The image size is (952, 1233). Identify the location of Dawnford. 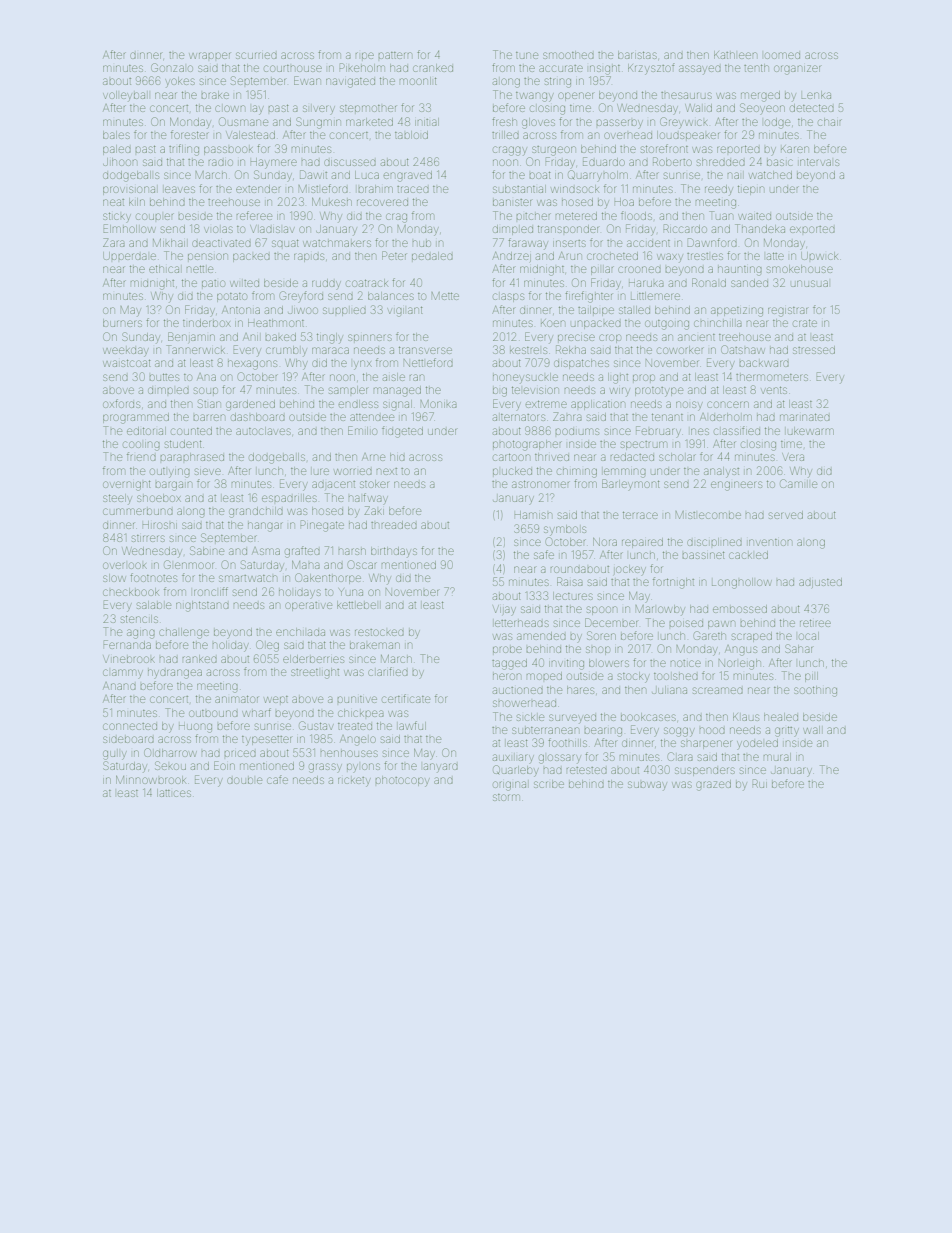
(712, 242).
